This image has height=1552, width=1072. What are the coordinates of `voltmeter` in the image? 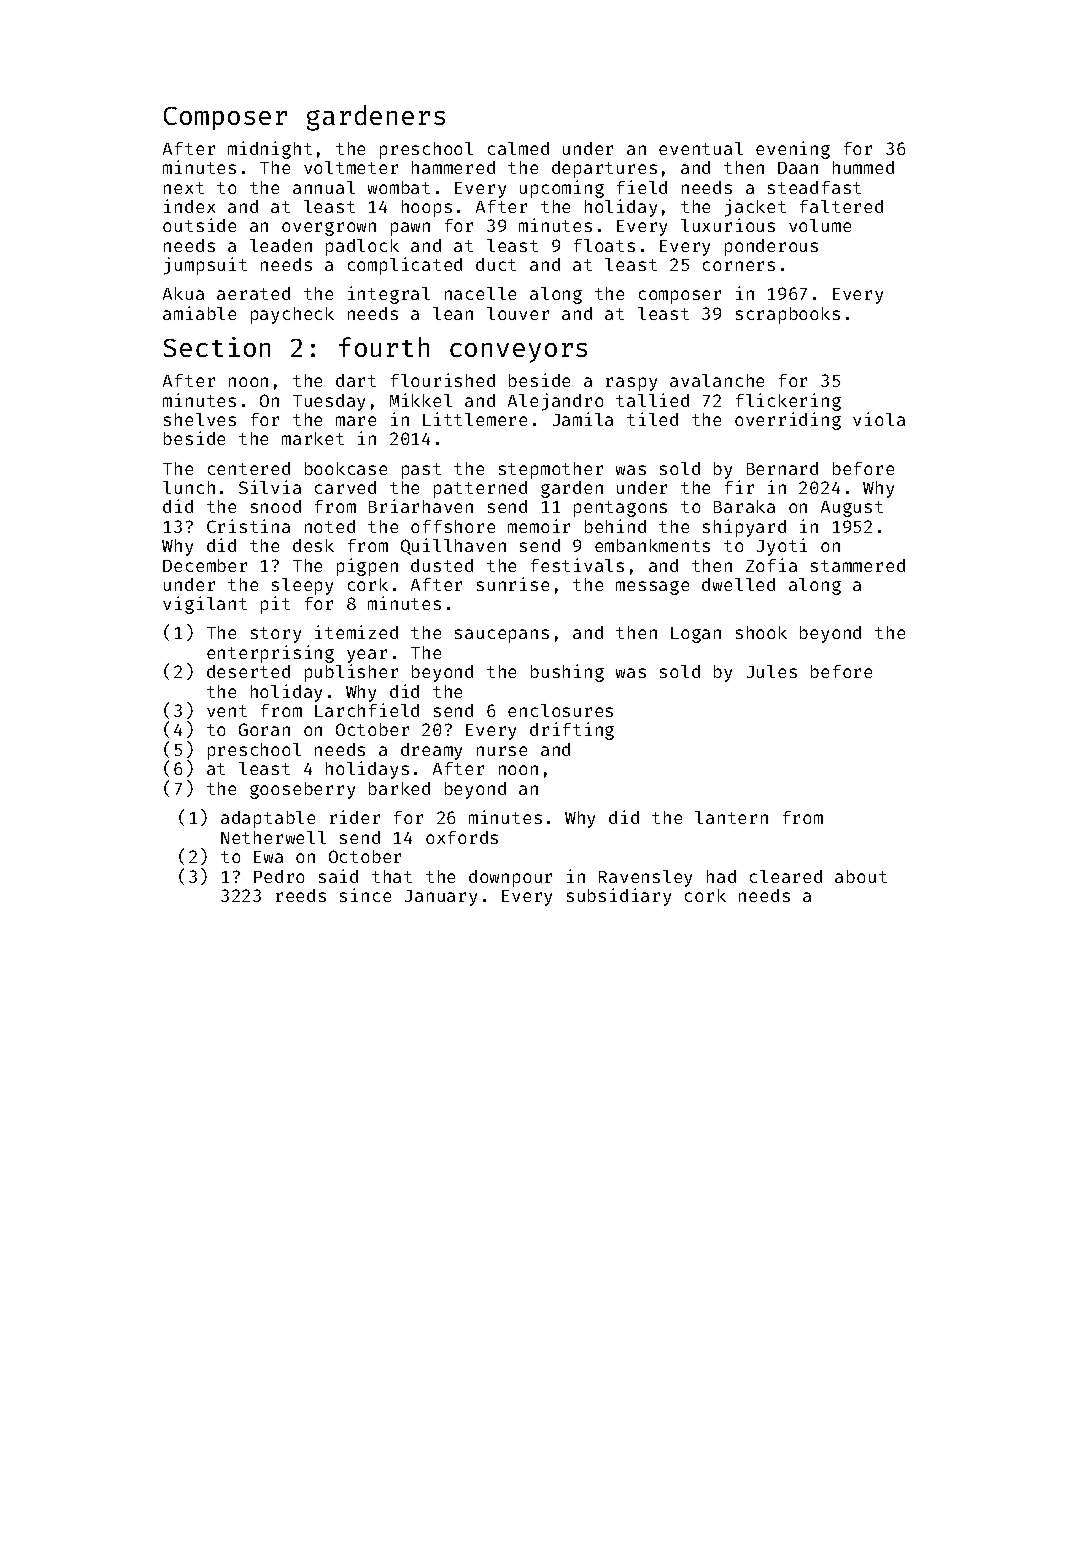 It's located at (351, 167).
